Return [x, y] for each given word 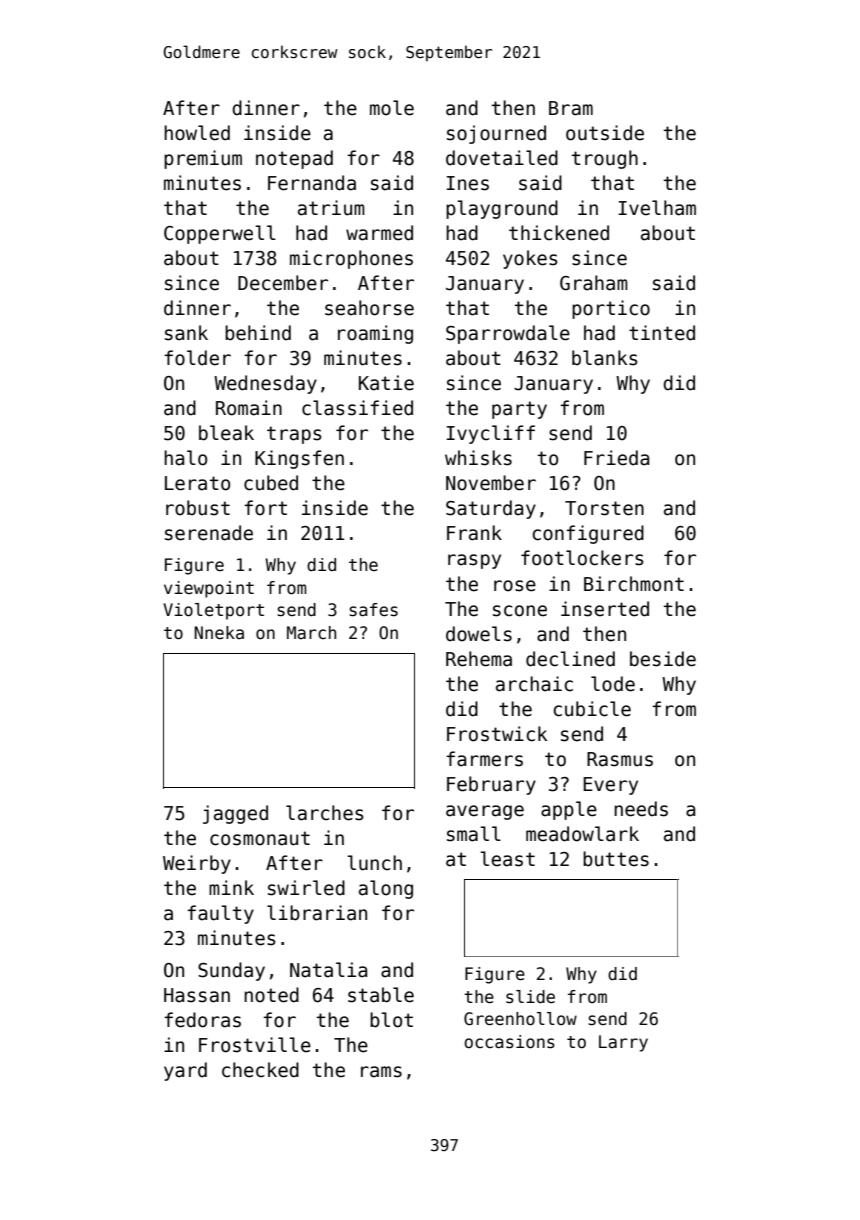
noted [271, 995]
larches [324, 813]
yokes [530, 259]
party [519, 410]
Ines [468, 183]
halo [185, 458]
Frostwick [497, 734]
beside [663, 659]
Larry [623, 1043]
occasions [509, 1042]
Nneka [219, 633]
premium [203, 159]
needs [641, 809]
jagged [235, 814]
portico [611, 309]
